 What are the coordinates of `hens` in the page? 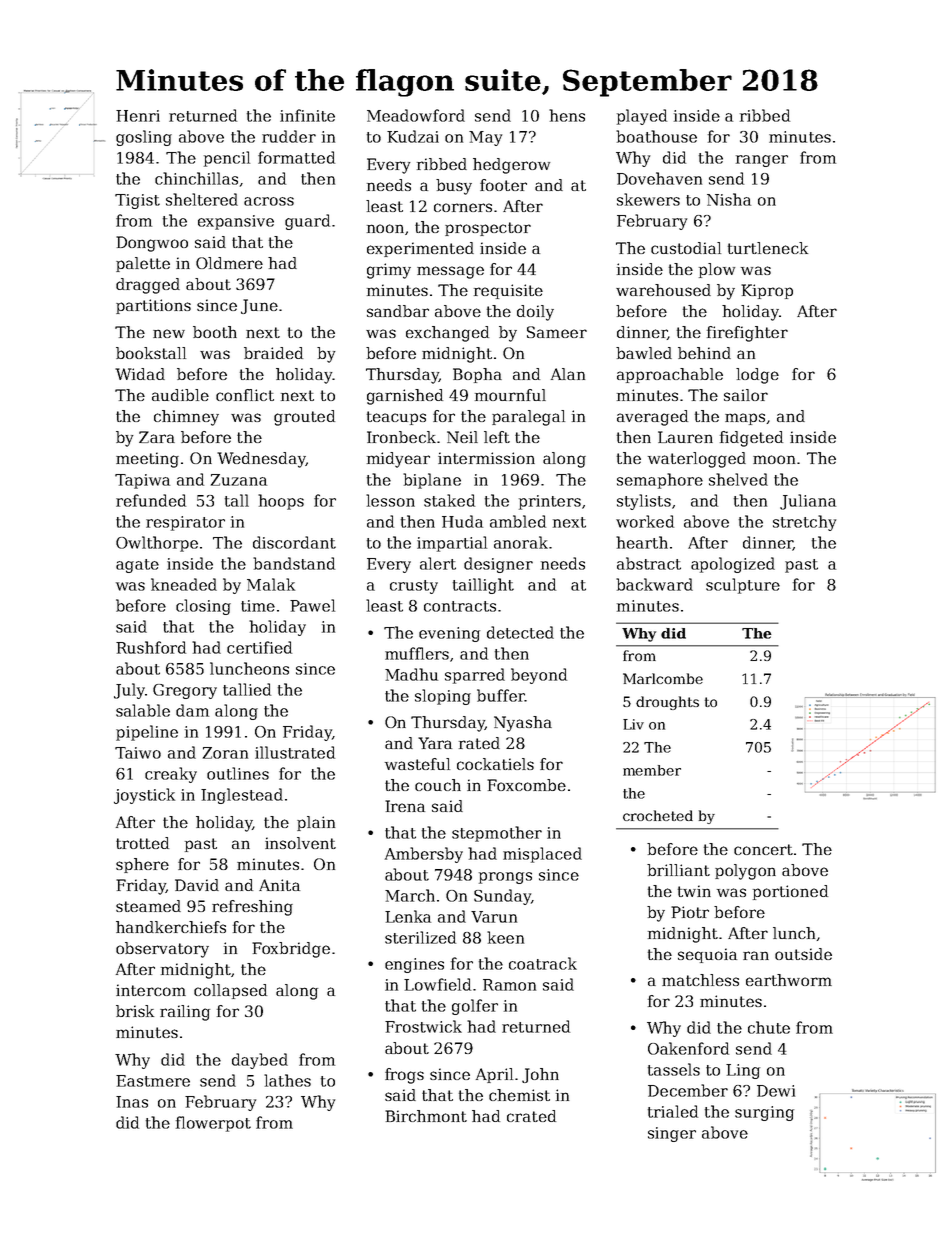 It's located at (567, 115).
